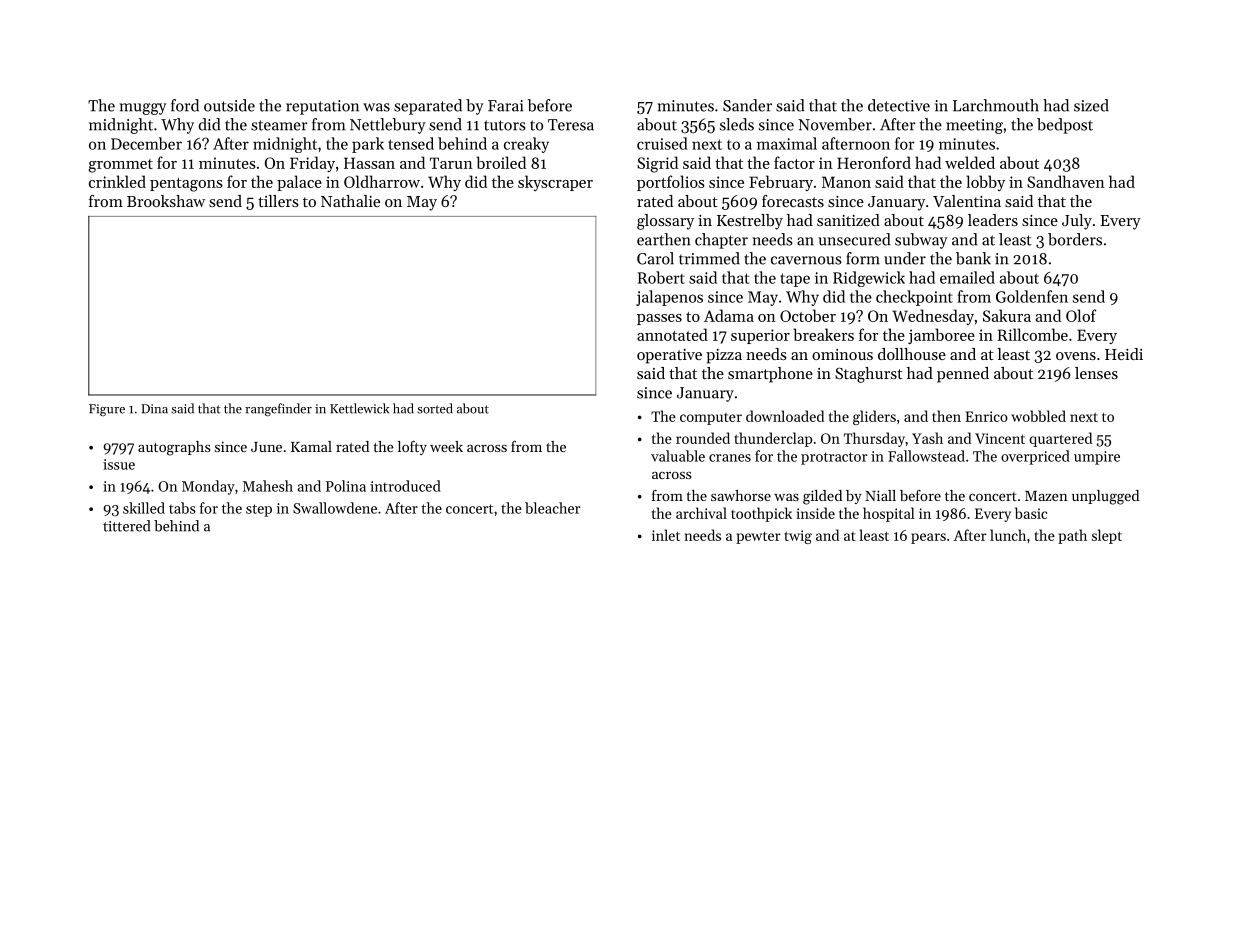 This screenshot has width=1233, height=952. What do you see at coordinates (747, 105) in the screenshot?
I see `Sander` at bounding box center [747, 105].
